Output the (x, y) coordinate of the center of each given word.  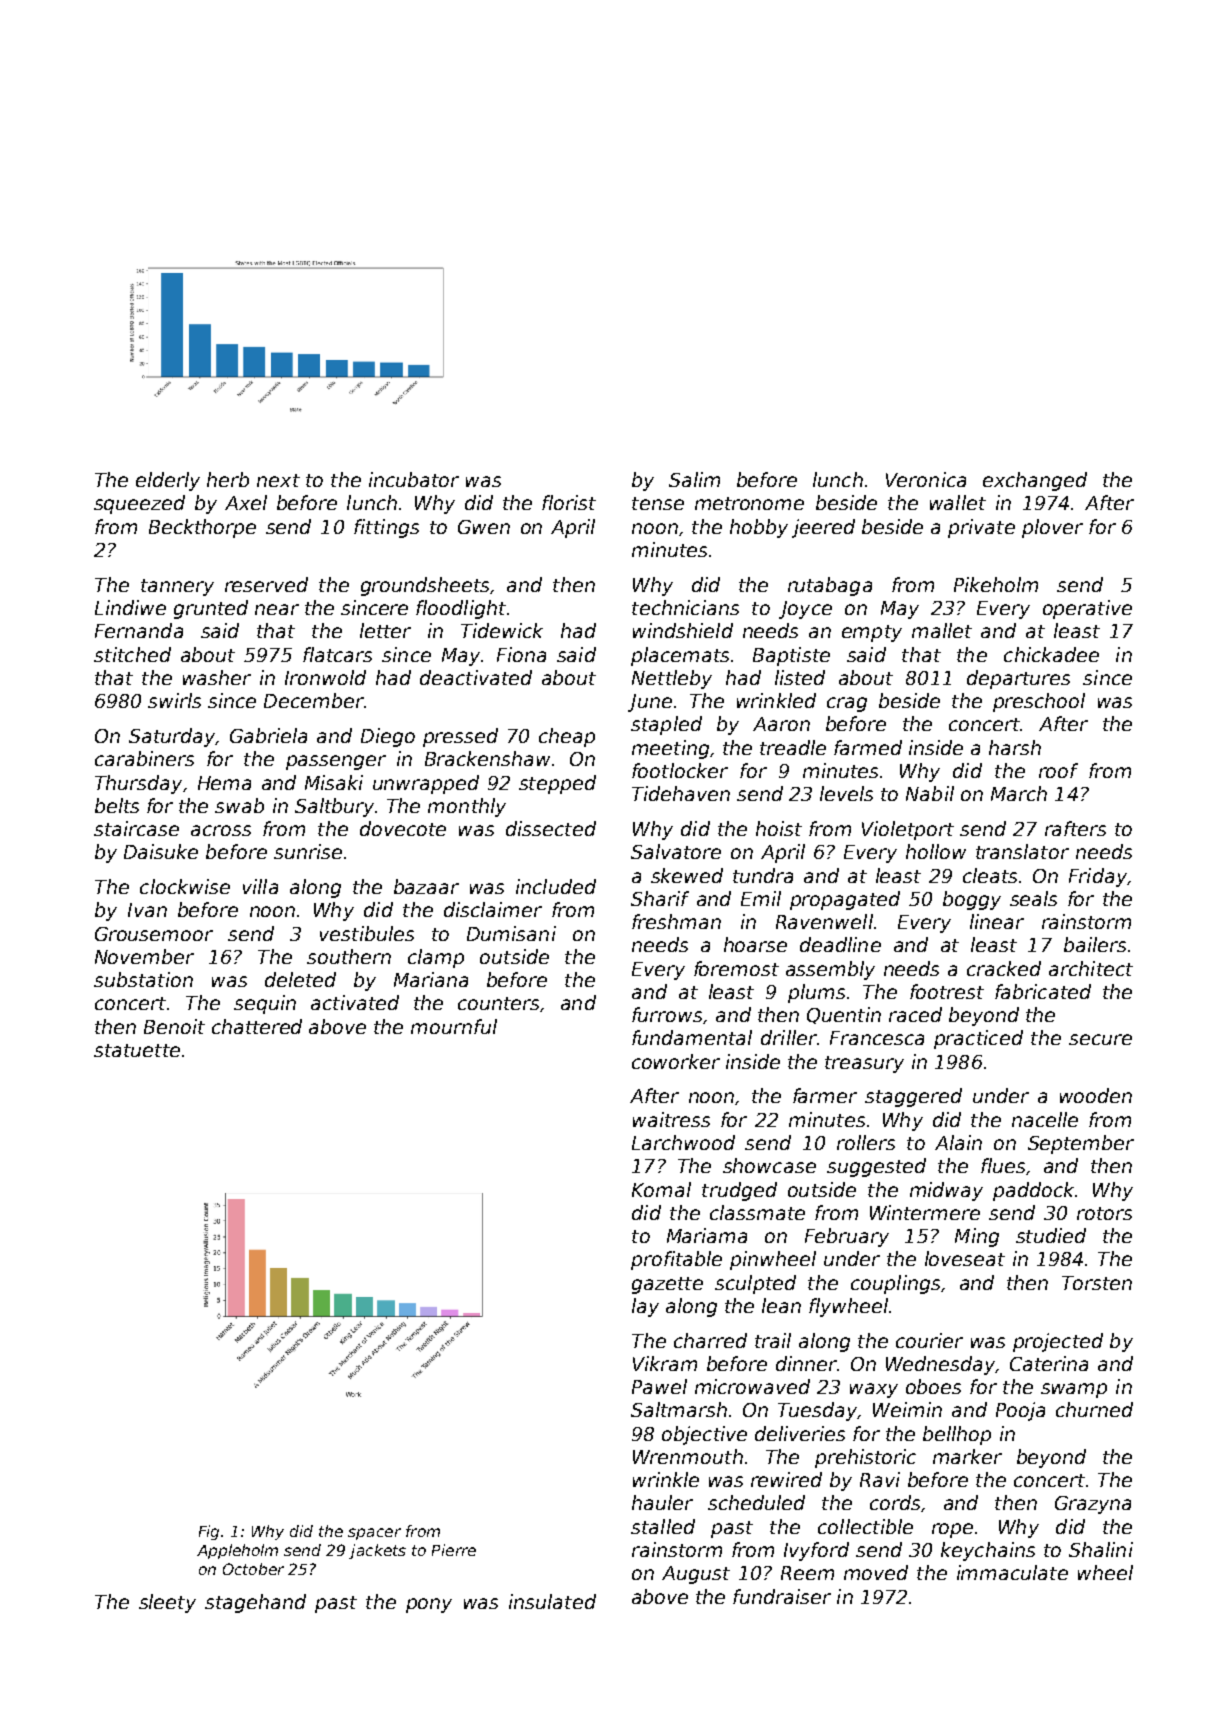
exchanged (1035, 481)
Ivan (147, 910)
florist (569, 502)
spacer (374, 1534)
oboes (933, 1386)
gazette (667, 1285)
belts (117, 805)
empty (872, 633)
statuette (137, 1050)
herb (228, 479)
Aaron (781, 724)
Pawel (659, 1386)
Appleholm (237, 1551)
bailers (1095, 944)
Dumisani (511, 933)
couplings (895, 1284)
